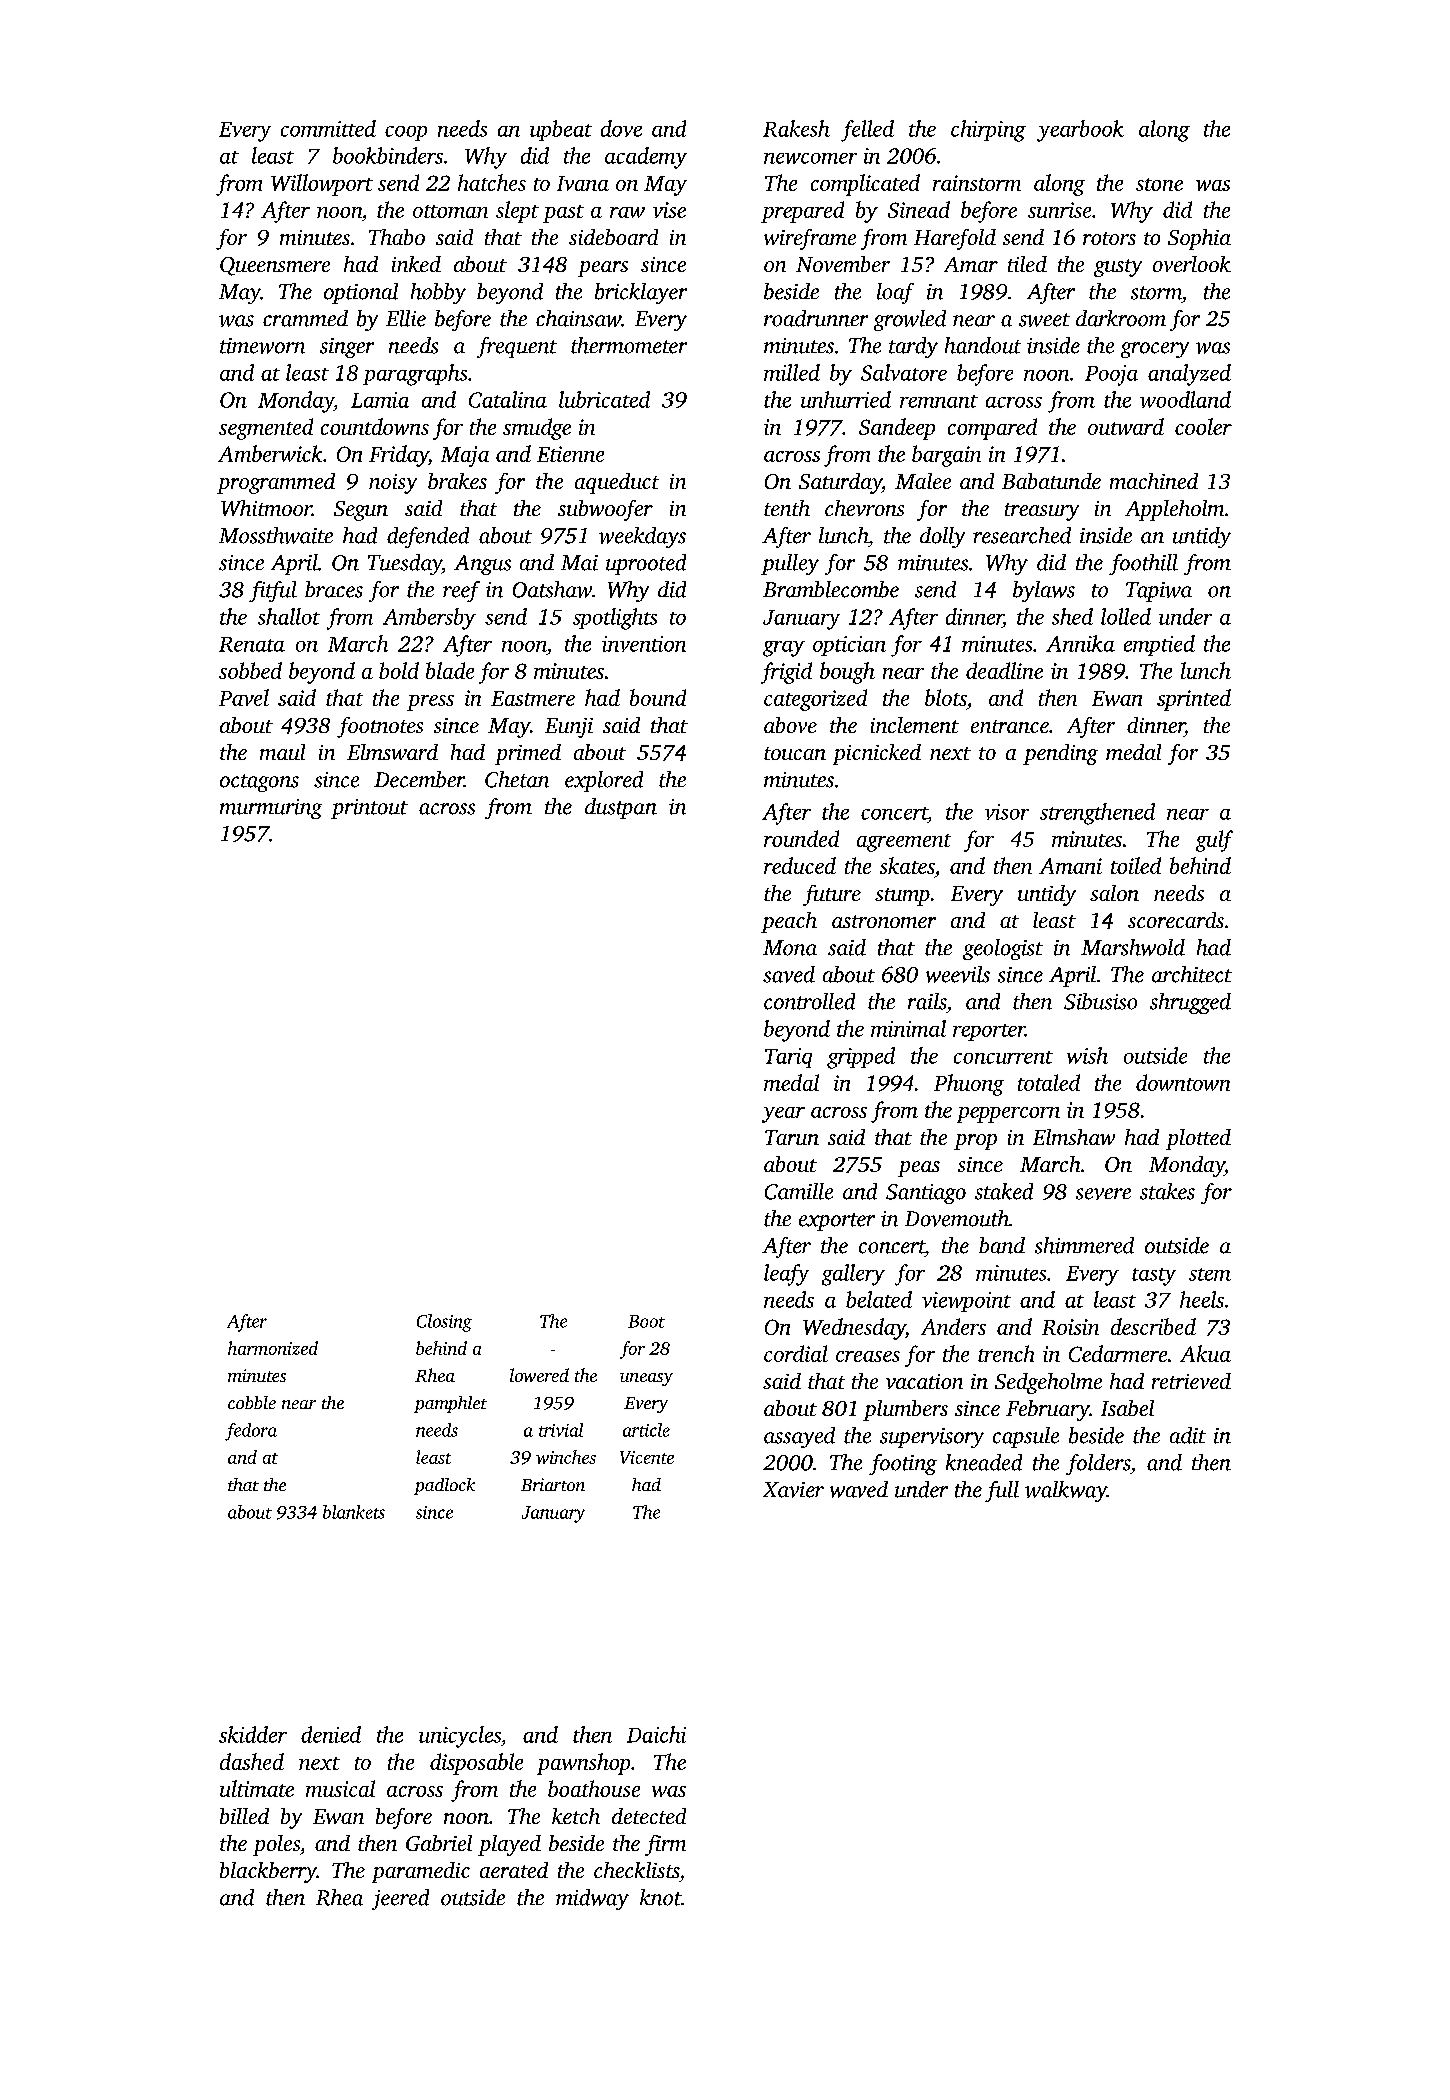 The height and width of the document is (2100, 1450). Describe the element at coordinates (603, 269) in the document. I see `pears` at that location.
